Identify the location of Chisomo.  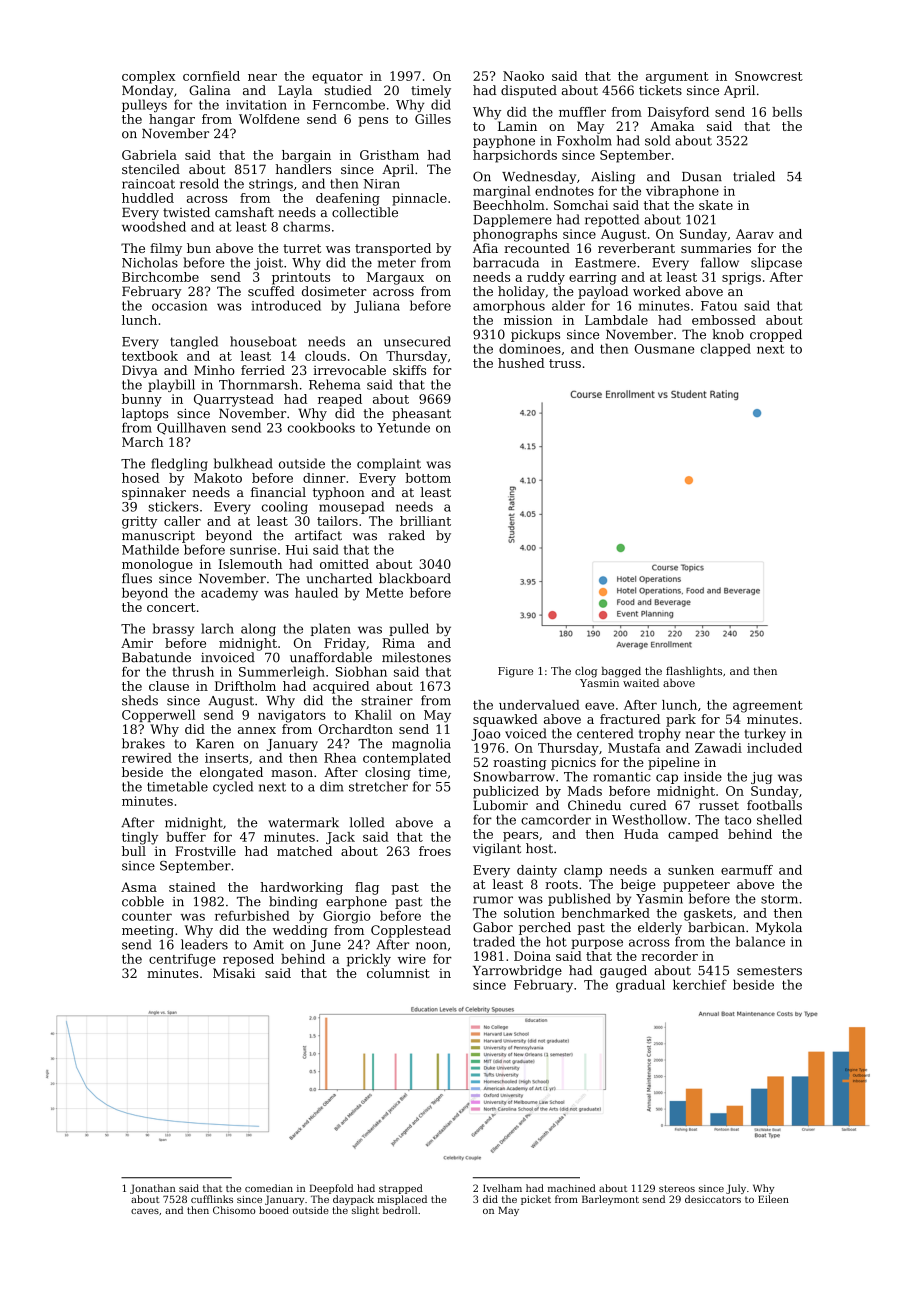
(234, 1210).
